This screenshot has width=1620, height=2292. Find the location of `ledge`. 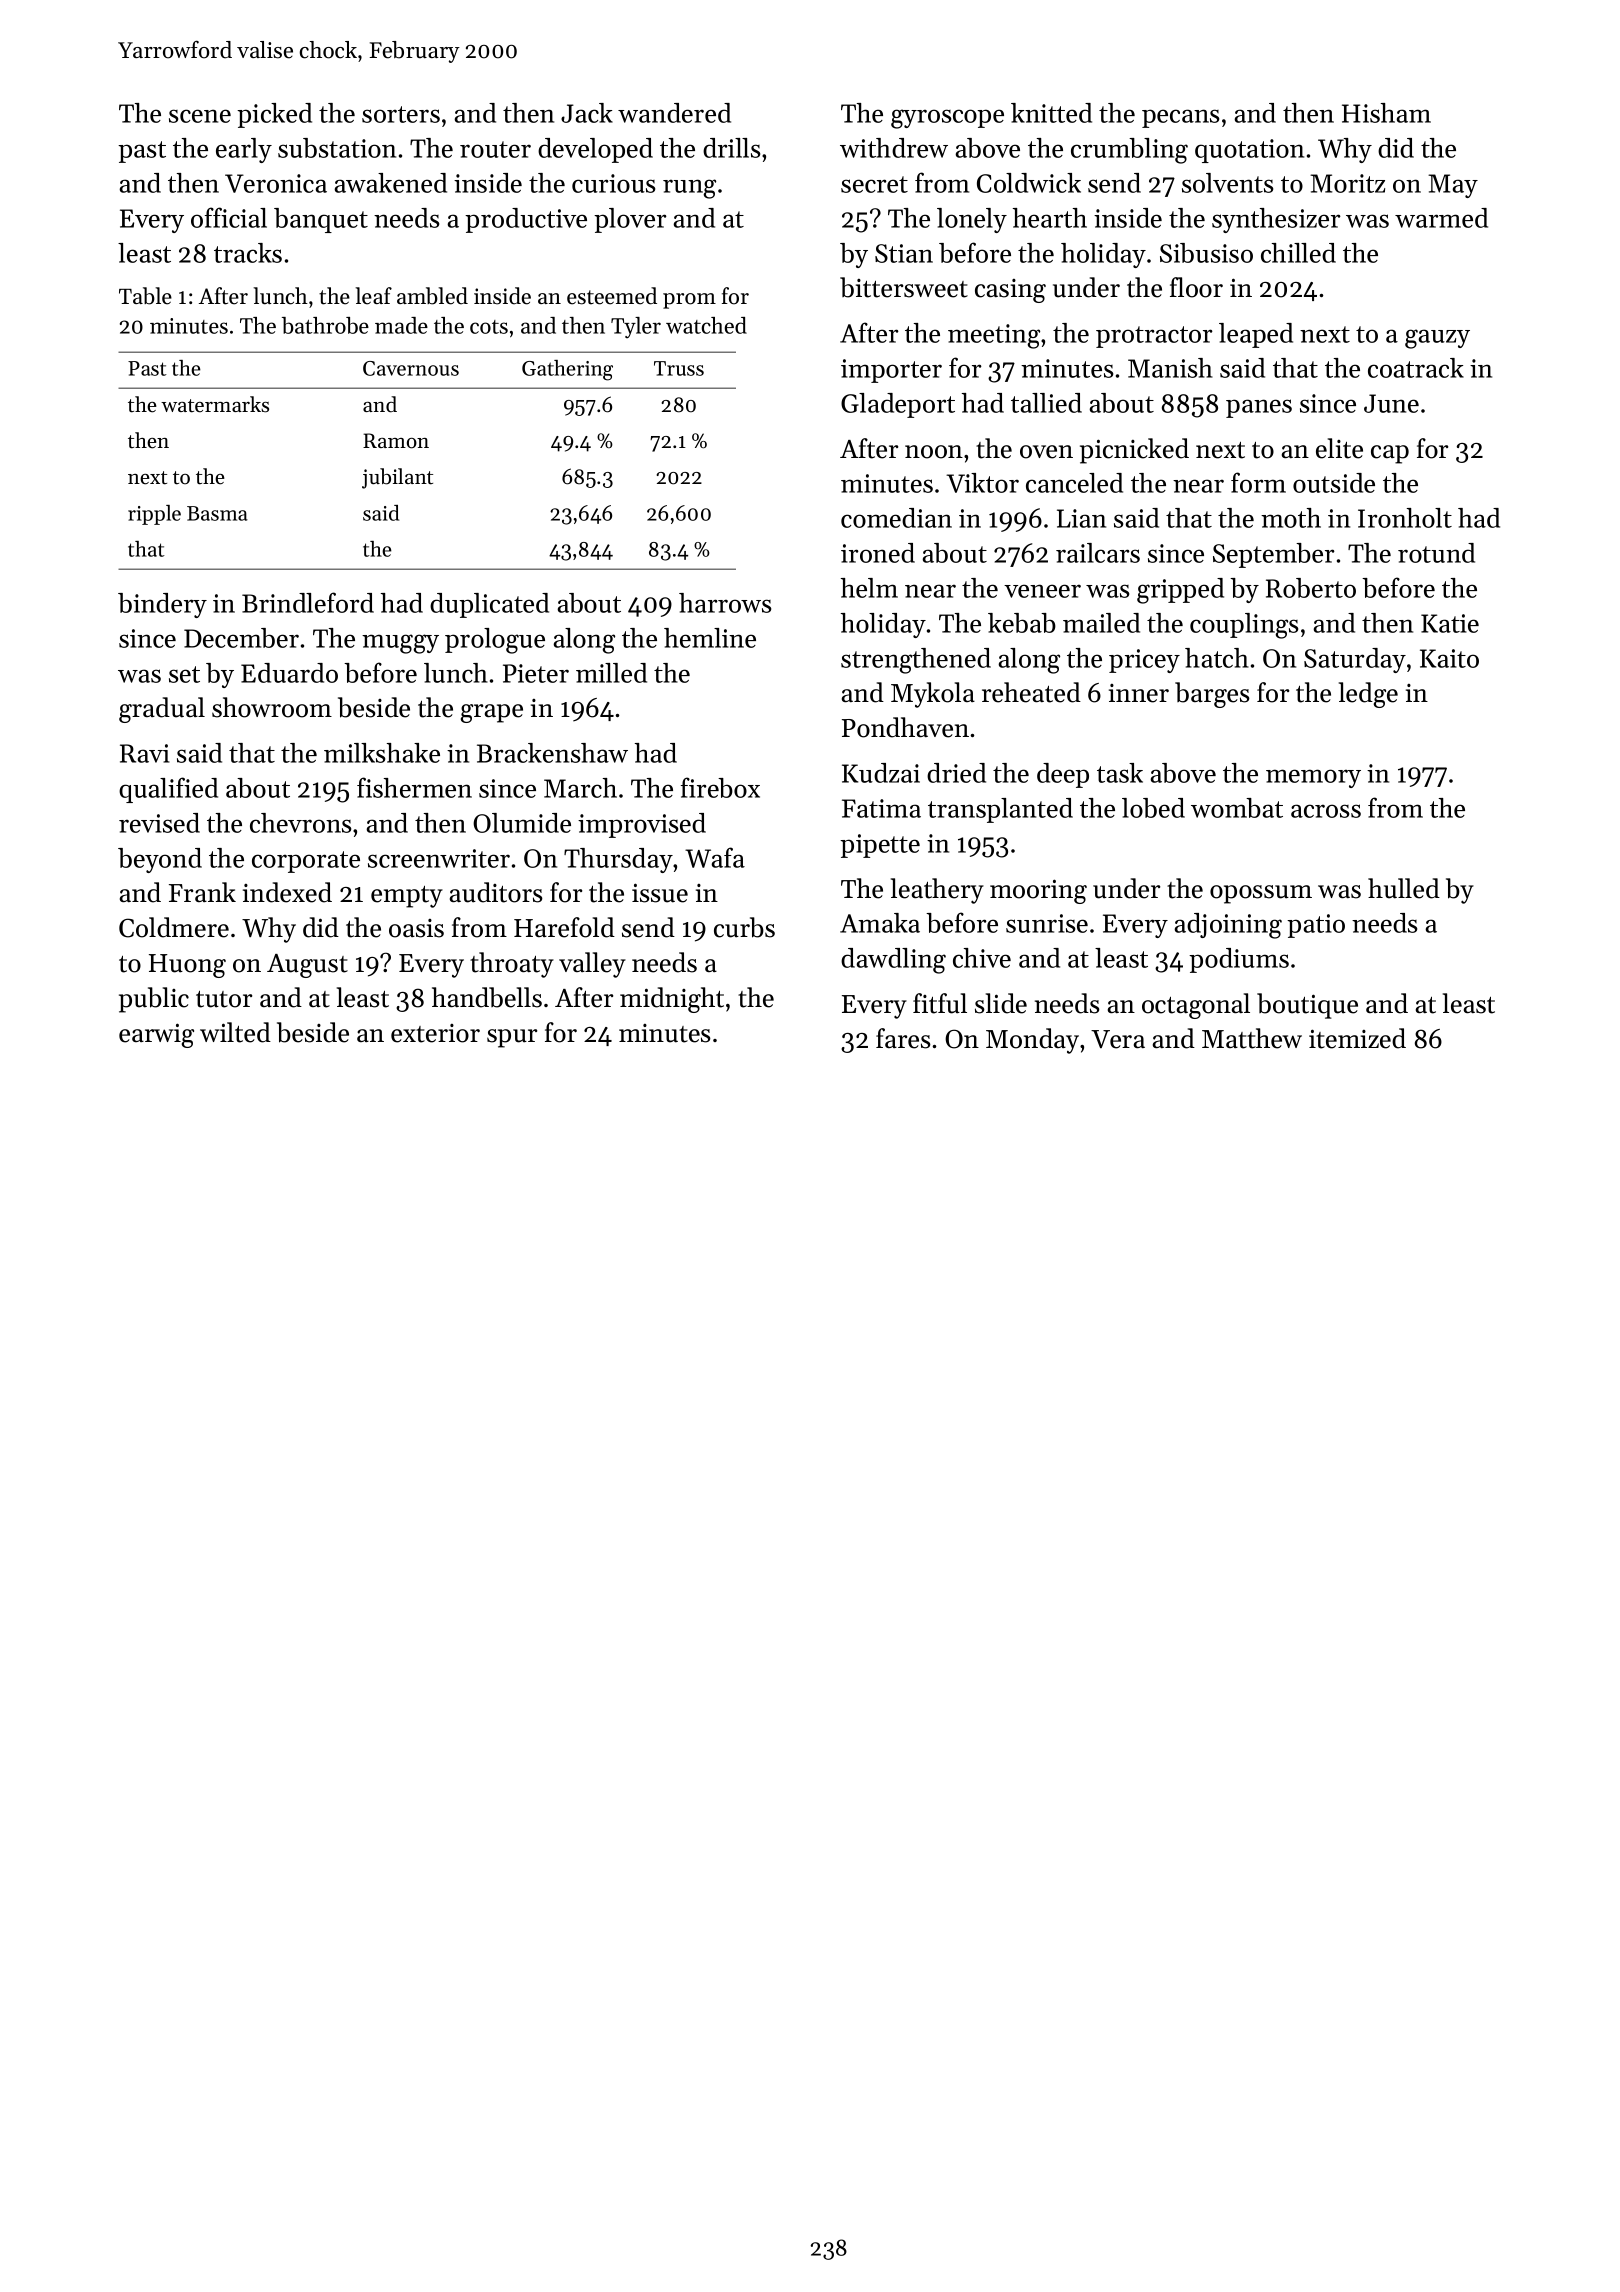

ledge is located at coordinates (1368, 695).
